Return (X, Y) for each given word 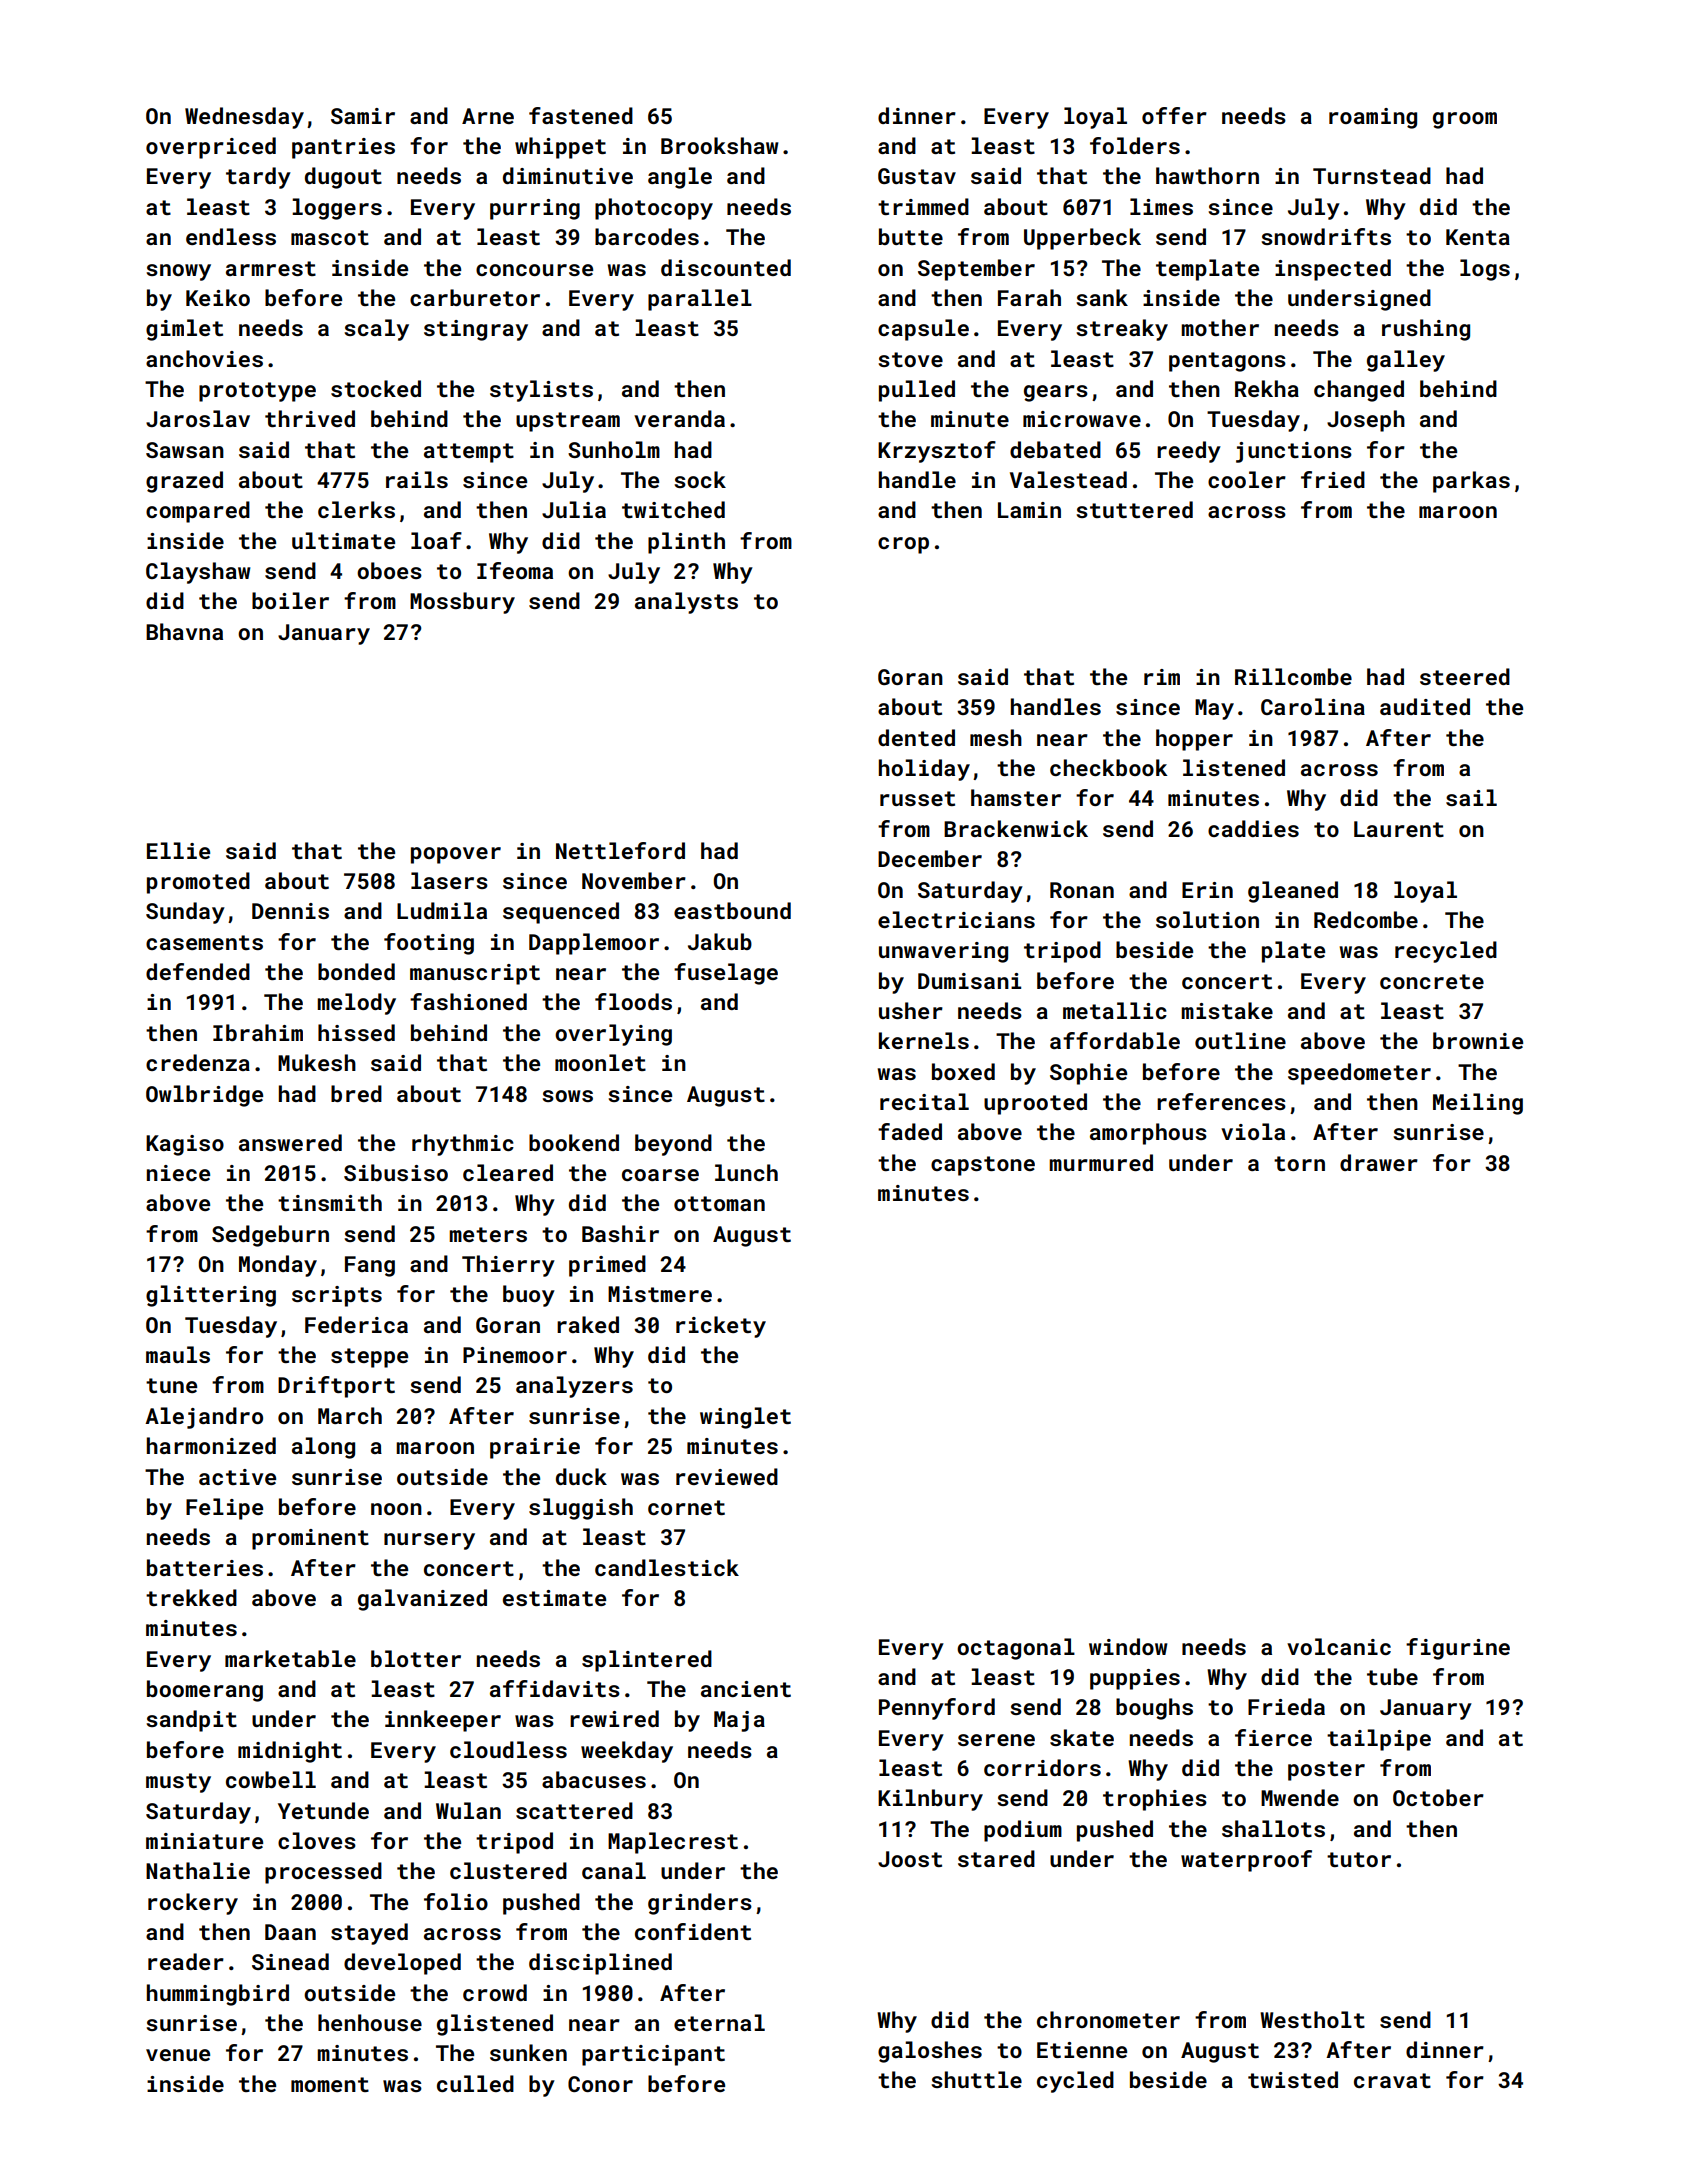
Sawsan (185, 450)
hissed (356, 1032)
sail (1471, 797)
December (930, 858)
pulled (917, 391)
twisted (1293, 2079)
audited (1425, 706)
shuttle (976, 2079)
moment (330, 2084)
